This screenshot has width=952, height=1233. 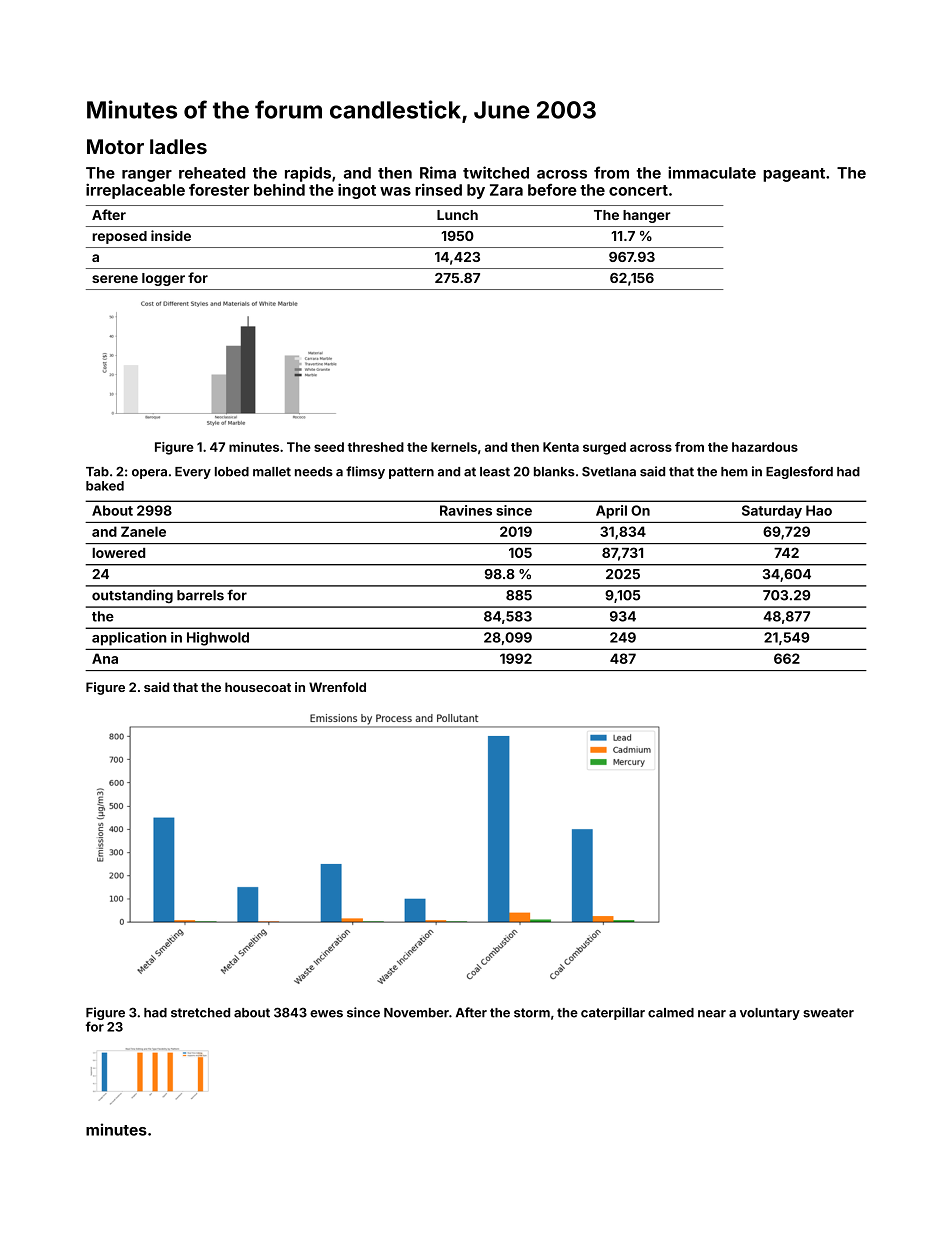 I want to click on Motor, so click(x=115, y=146).
